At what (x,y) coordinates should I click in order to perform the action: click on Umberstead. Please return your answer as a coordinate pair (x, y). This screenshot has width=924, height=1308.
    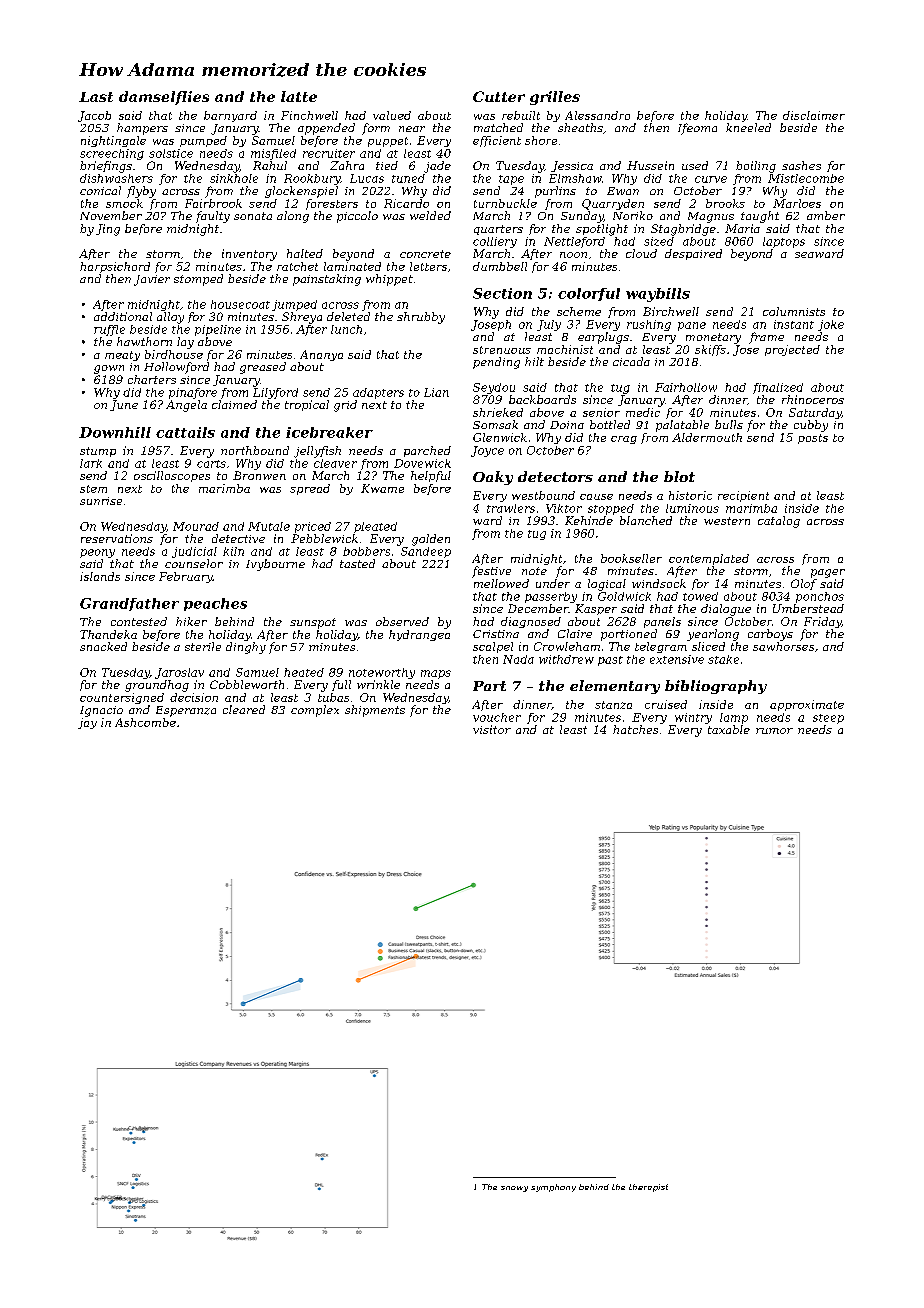
    Looking at the image, I should click on (808, 608).
